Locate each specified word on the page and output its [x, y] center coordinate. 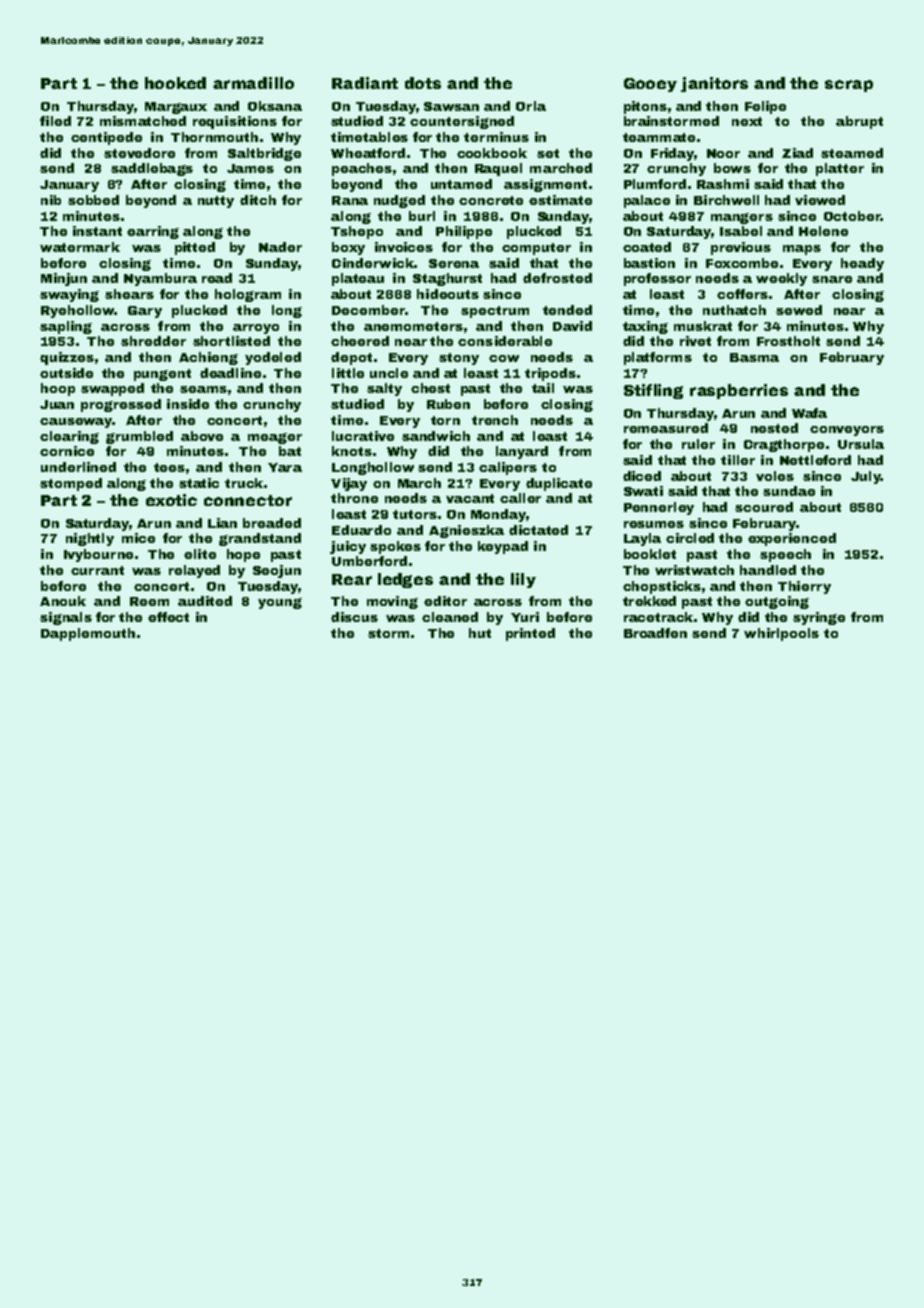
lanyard [522, 452]
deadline [230, 373]
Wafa [809, 413]
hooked [175, 83]
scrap [849, 86]
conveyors [847, 431]
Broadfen [655, 633]
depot [351, 358]
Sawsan [451, 106]
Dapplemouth [88, 634]
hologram [248, 295]
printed [530, 634]
